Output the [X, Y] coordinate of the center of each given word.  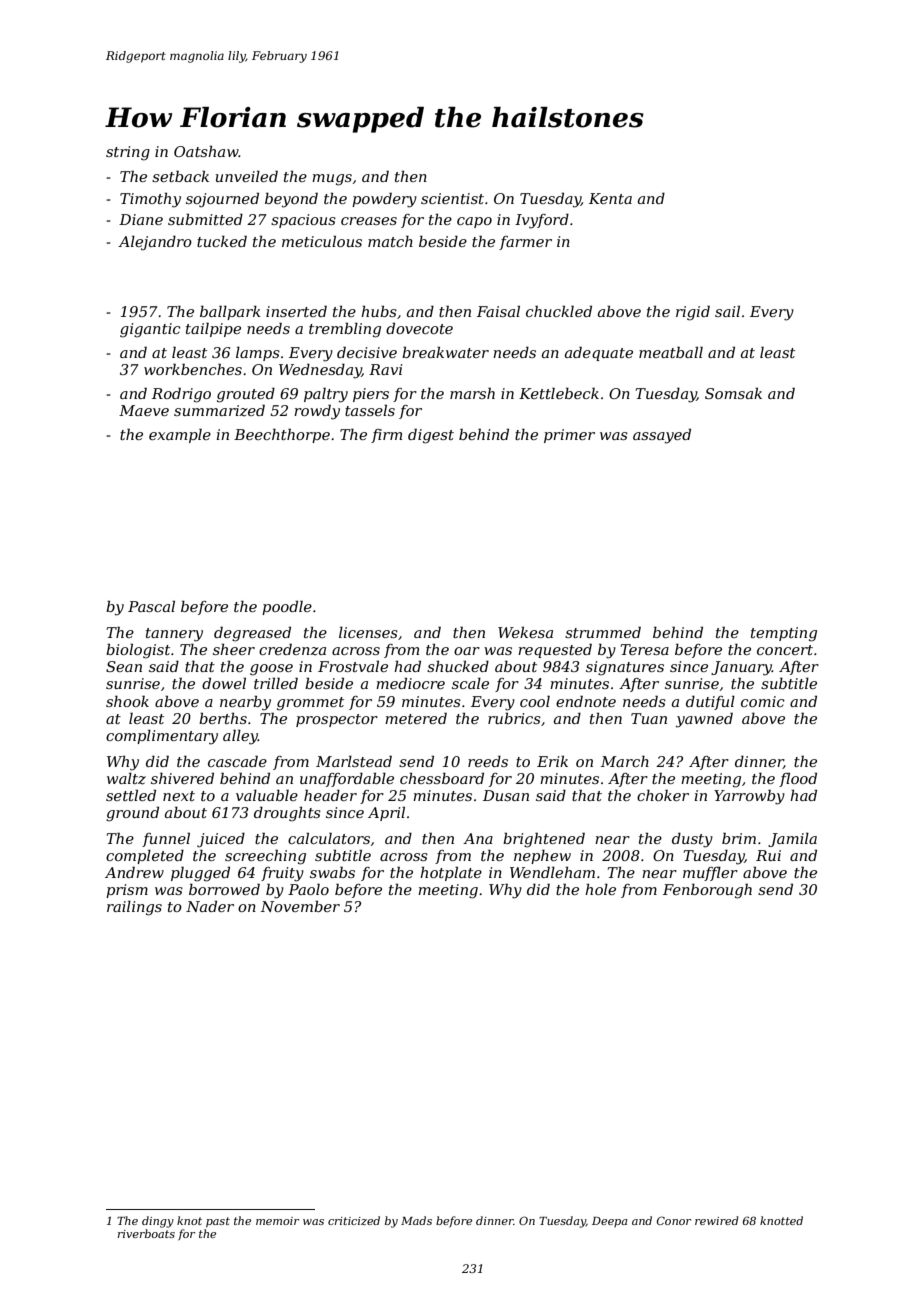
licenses [368, 632]
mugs [332, 180]
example [180, 435]
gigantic [150, 330]
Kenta [610, 198]
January [741, 668]
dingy [158, 1222]
